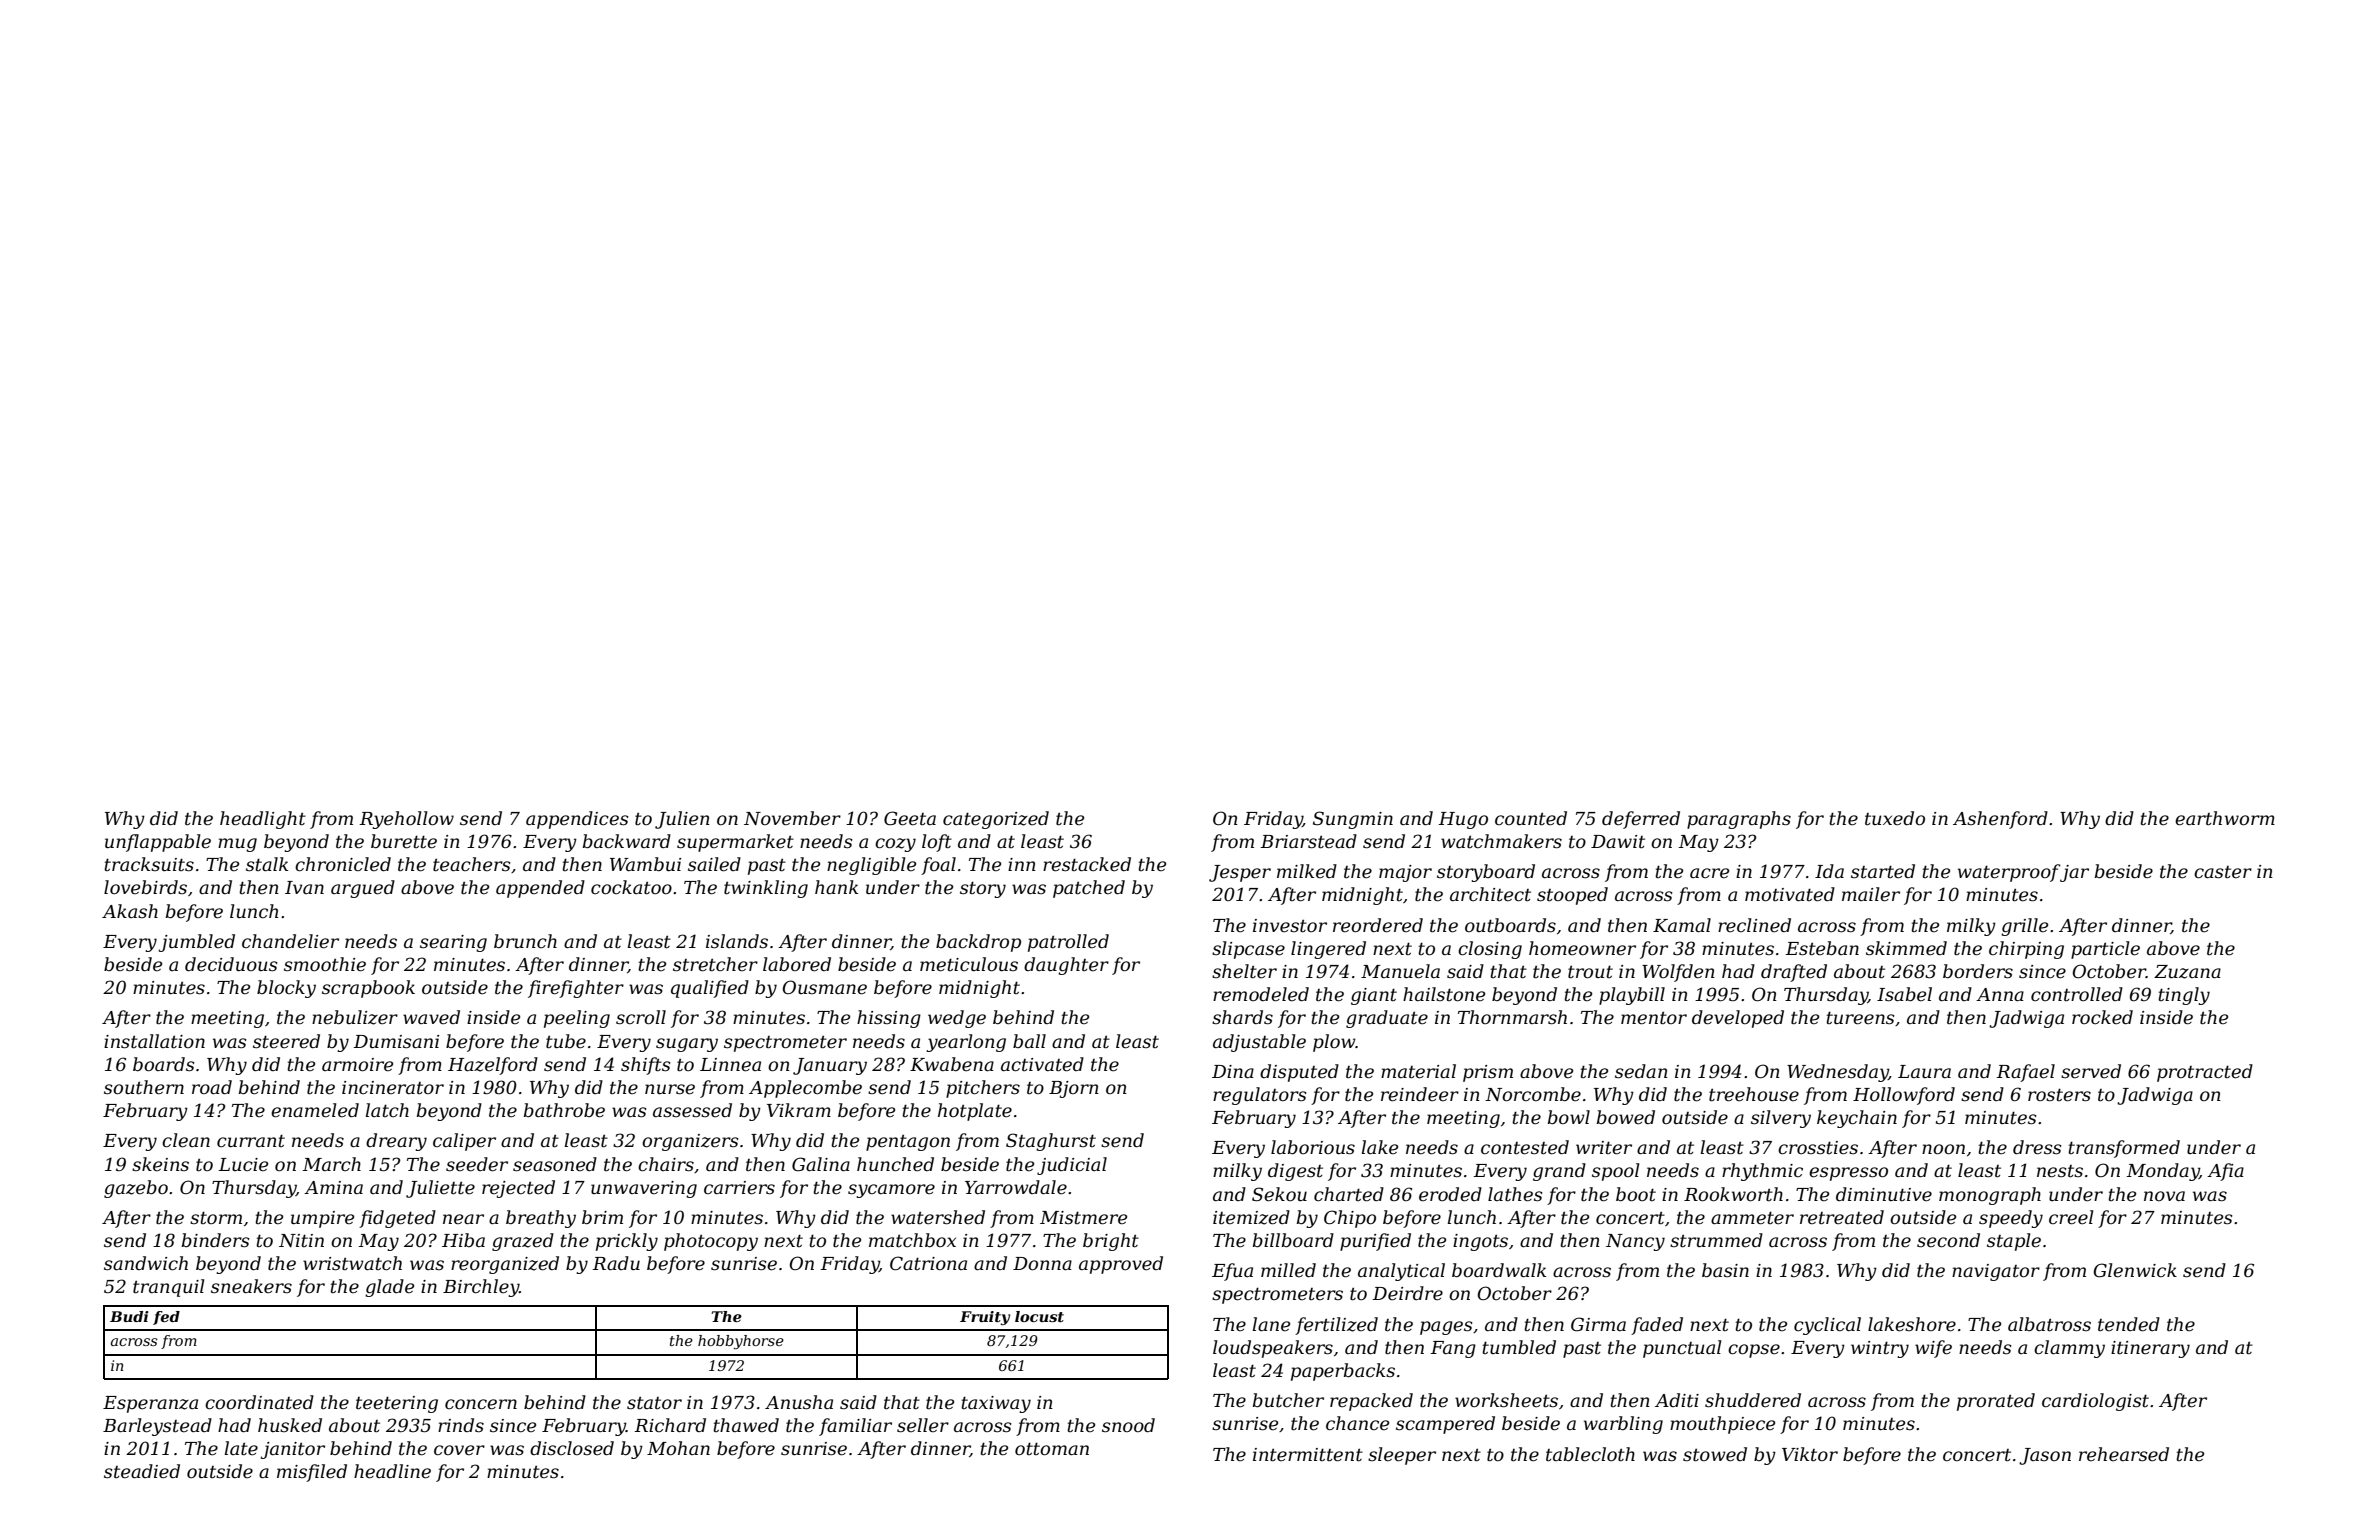 The width and height of the screenshot is (2380, 1540). Describe the element at coordinates (1402, 1456) in the screenshot. I see `sleeper` at that location.
